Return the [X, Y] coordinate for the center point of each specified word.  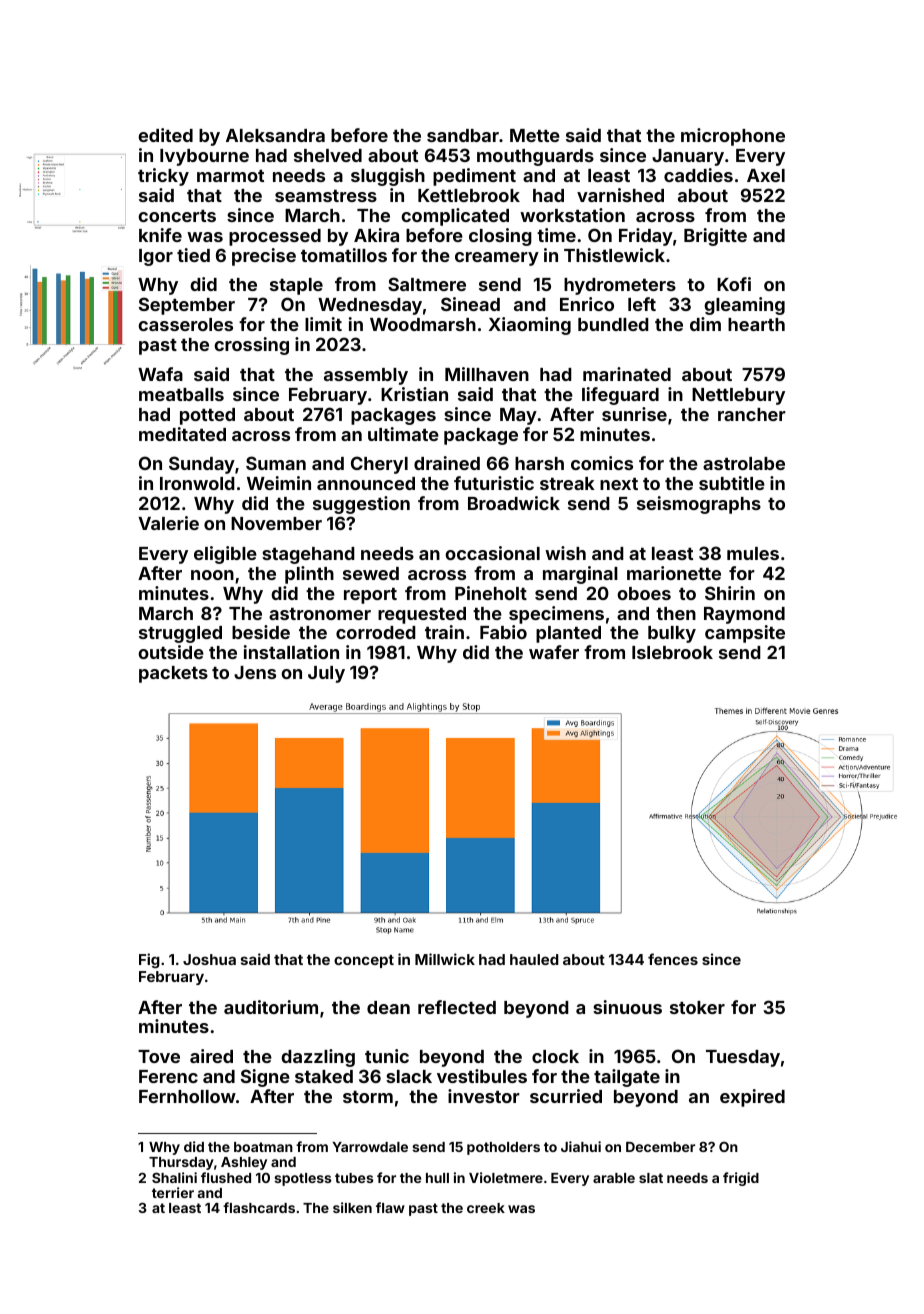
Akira [376, 235]
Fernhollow [187, 1096]
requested [422, 615]
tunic [387, 1056]
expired [752, 1098]
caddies [698, 175]
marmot [230, 176]
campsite [745, 634]
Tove [159, 1056]
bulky [672, 634]
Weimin [279, 483]
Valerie [168, 523]
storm [368, 1097]
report [370, 596]
